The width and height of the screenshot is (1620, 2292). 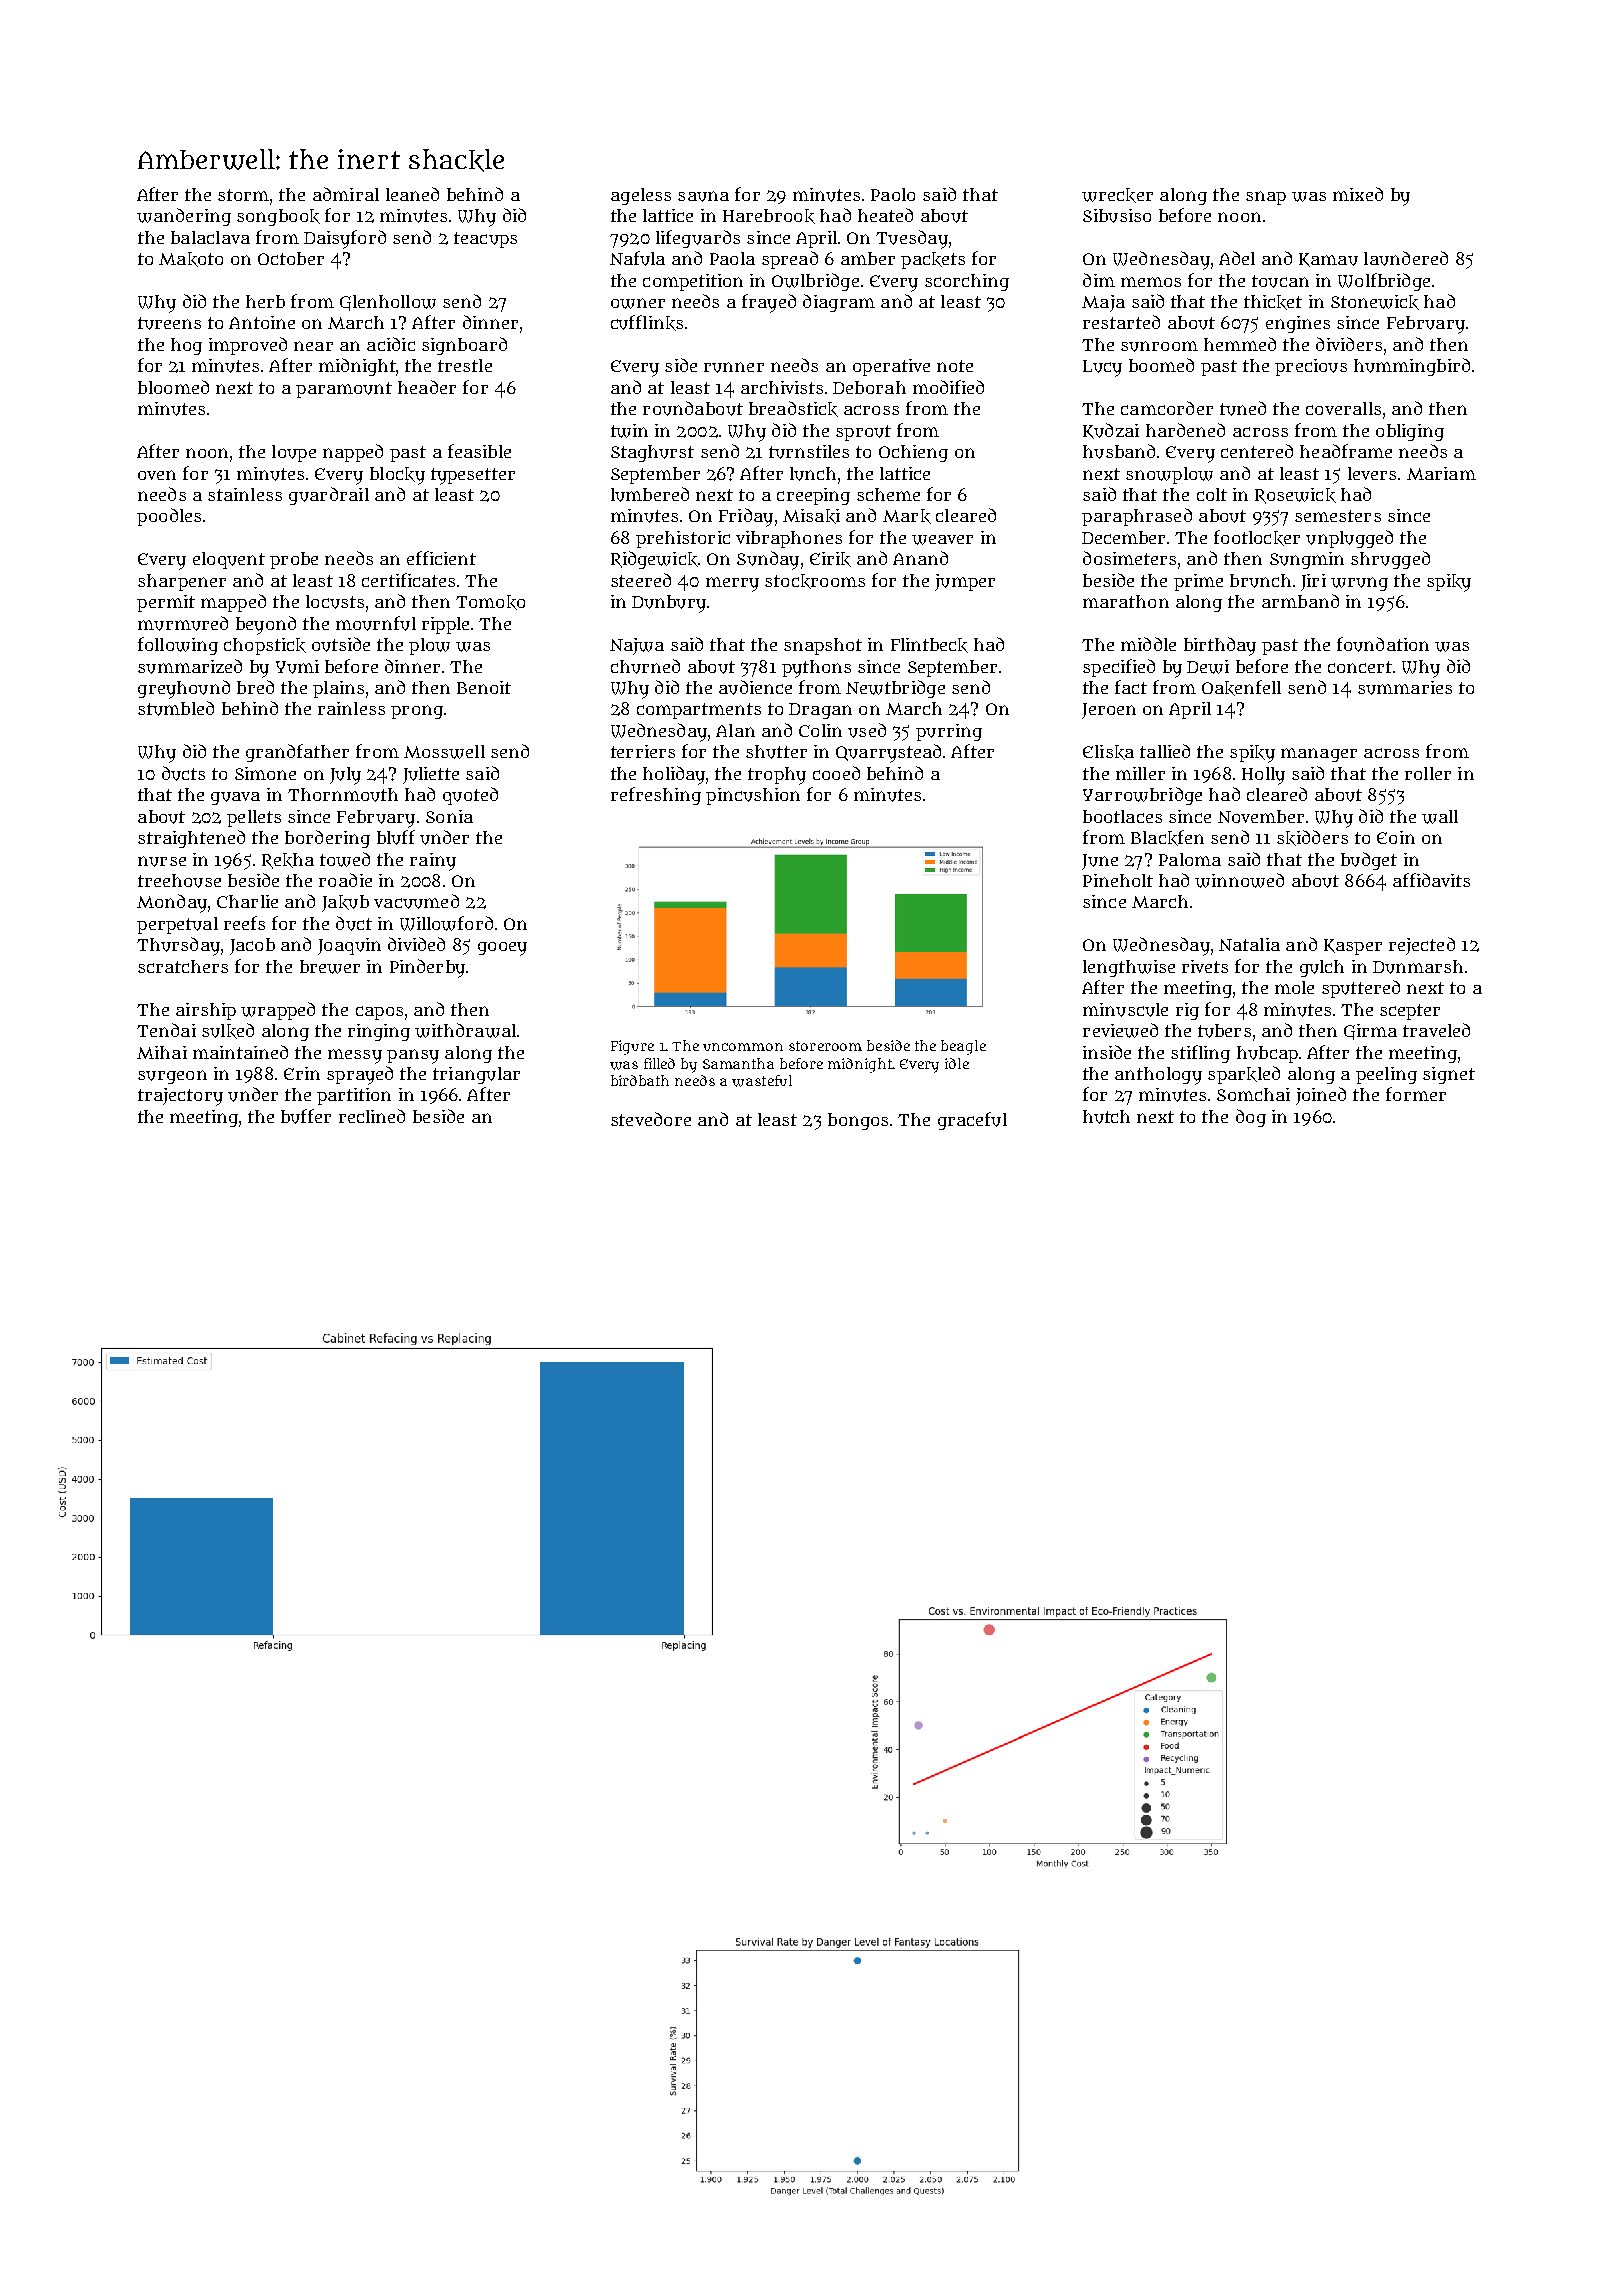 I want to click on dog, so click(x=1251, y=1118).
